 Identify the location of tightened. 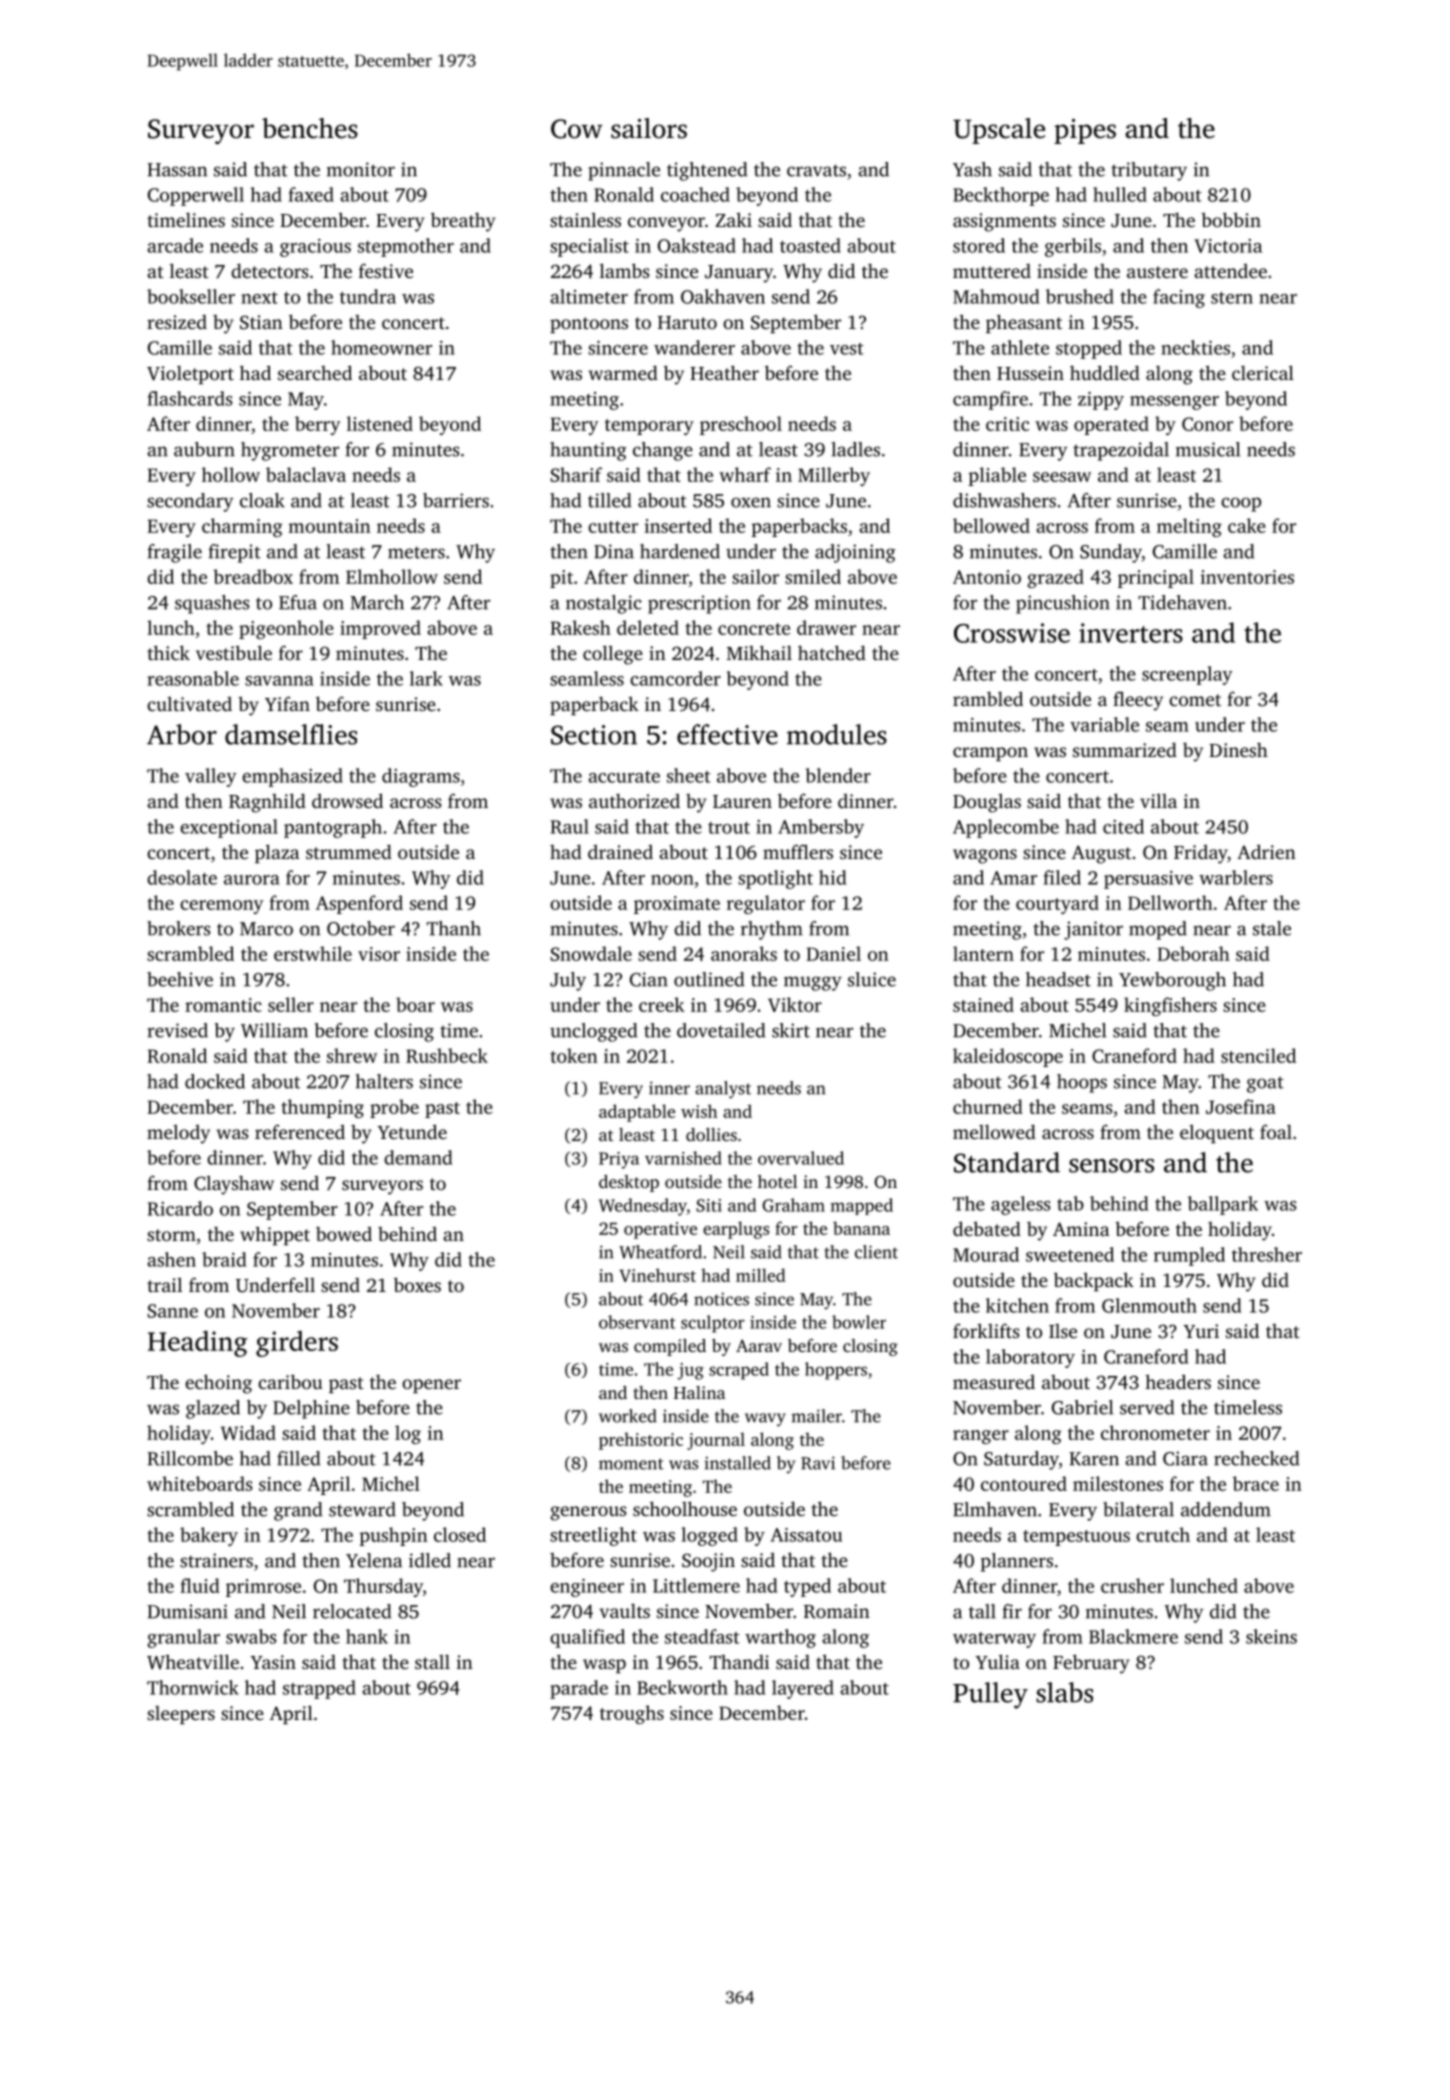
(707, 171).
